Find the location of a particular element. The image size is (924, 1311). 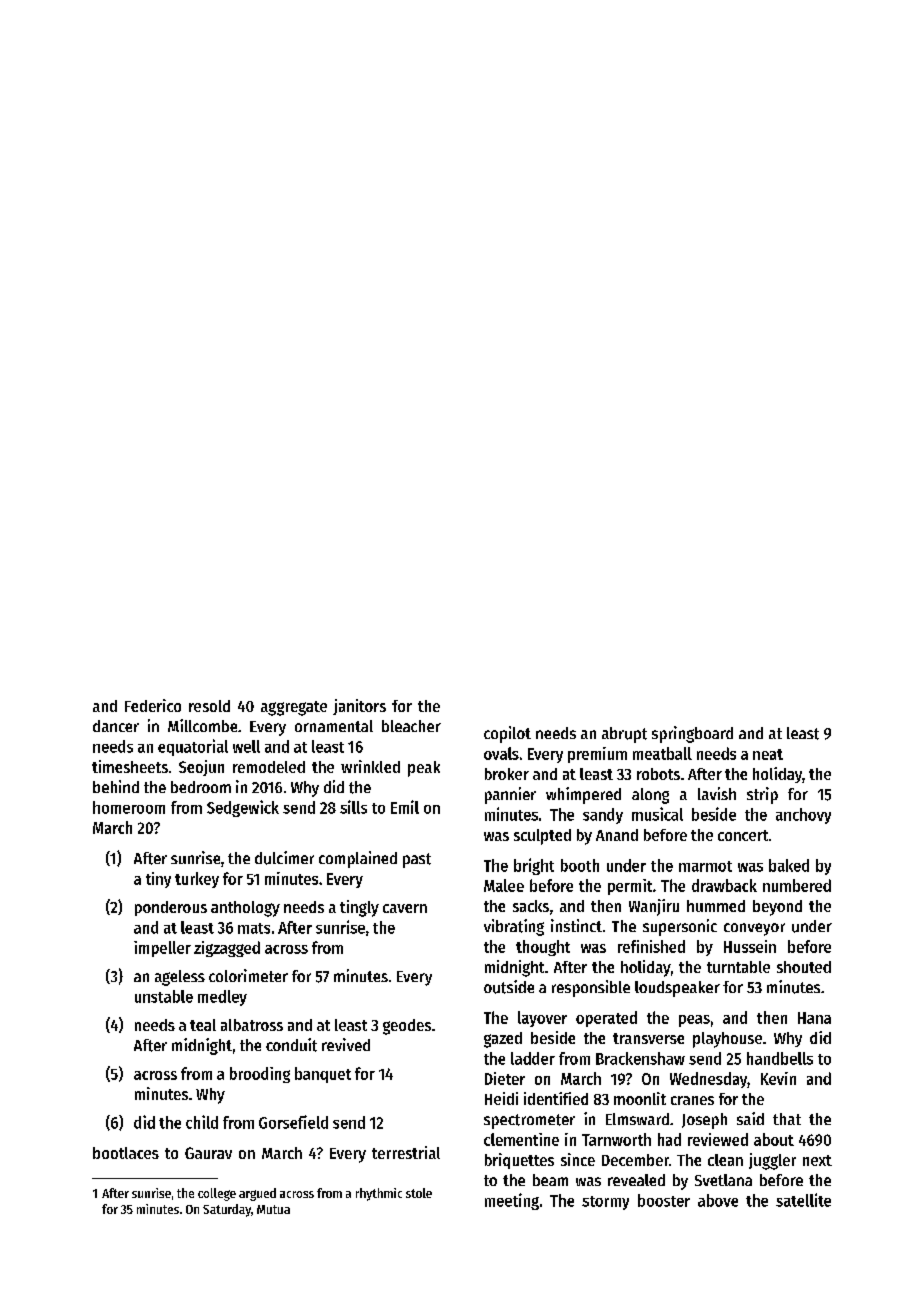

dulcimer is located at coordinates (284, 858).
